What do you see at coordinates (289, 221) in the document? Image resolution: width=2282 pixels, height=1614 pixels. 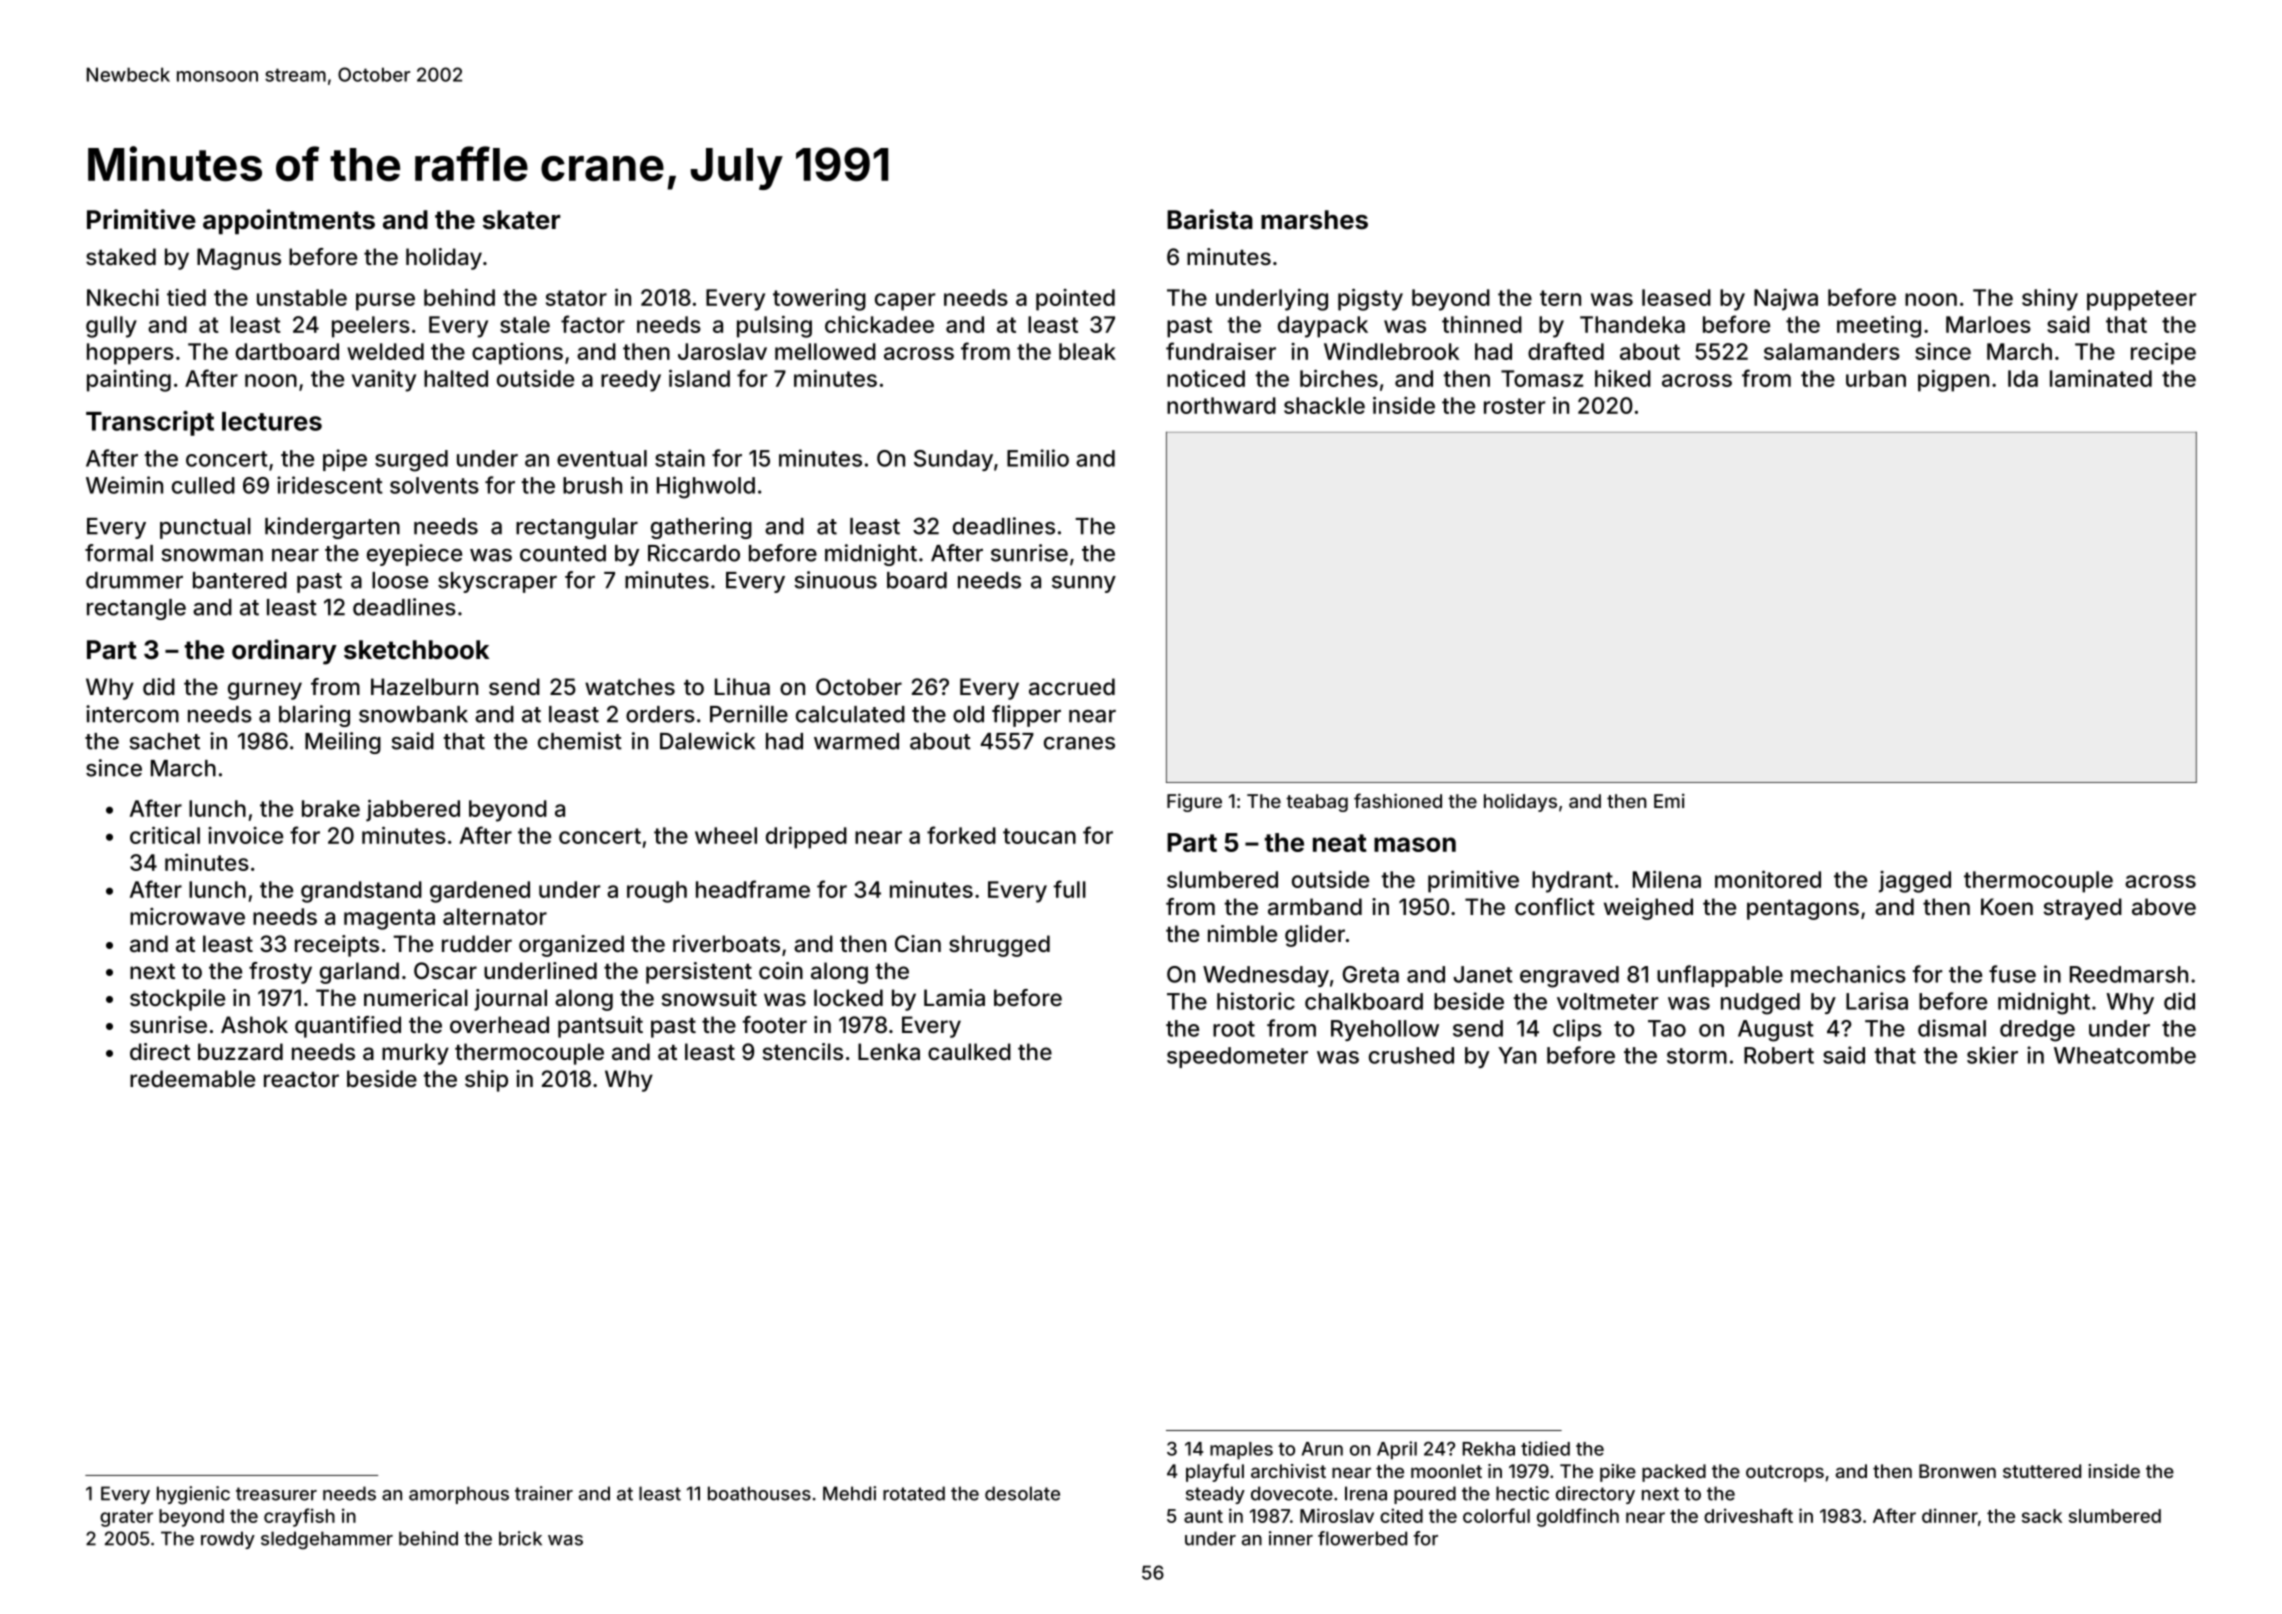 I see `appointments` at bounding box center [289, 221].
